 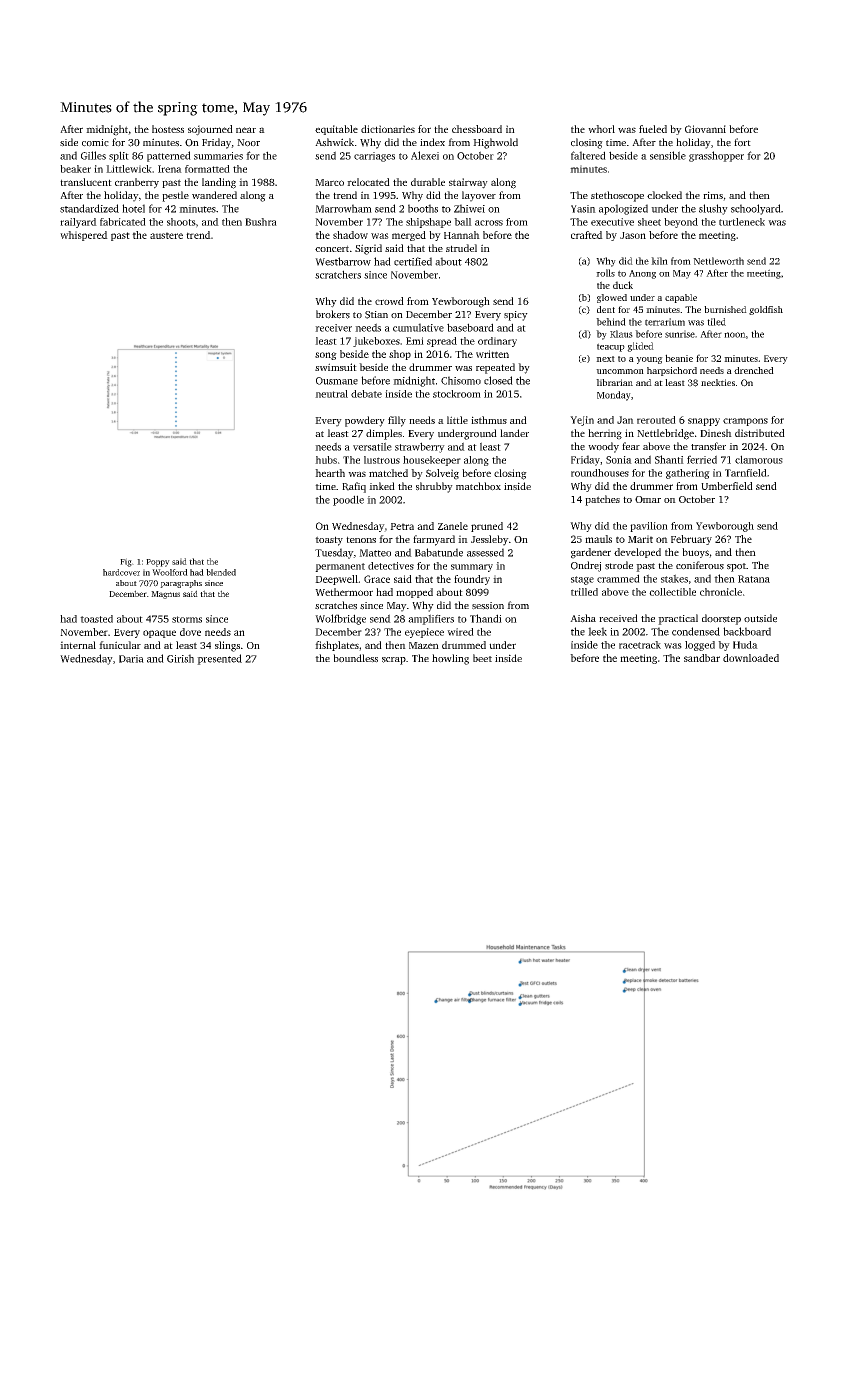 What do you see at coordinates (432, 142) in the page?
I see `index` at bounding box center [432, 142].
